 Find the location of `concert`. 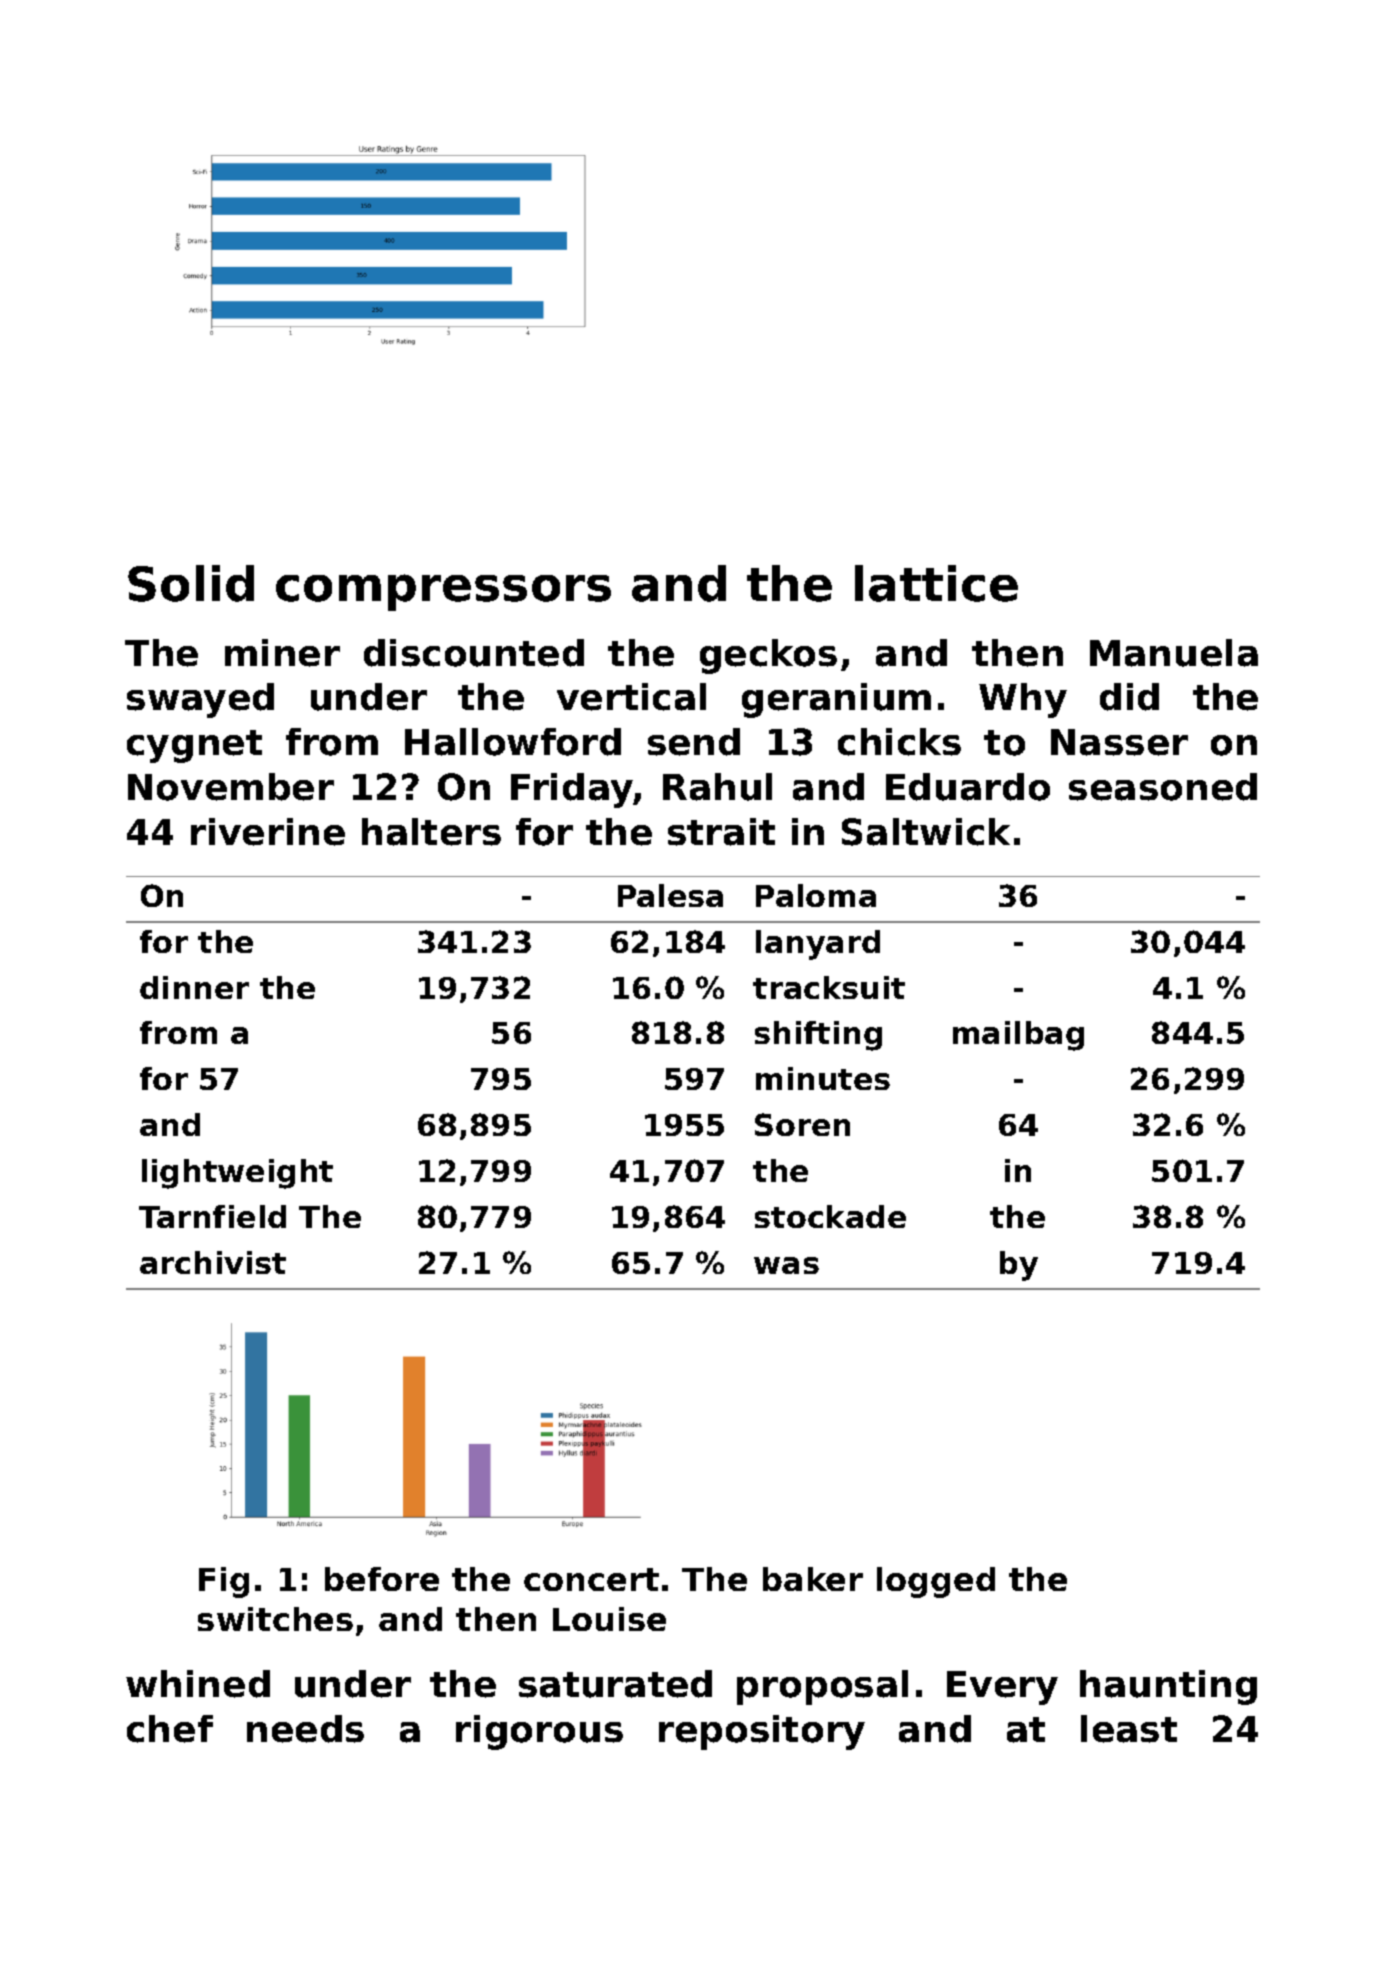

concert is located at coordinates (591, 1579).
